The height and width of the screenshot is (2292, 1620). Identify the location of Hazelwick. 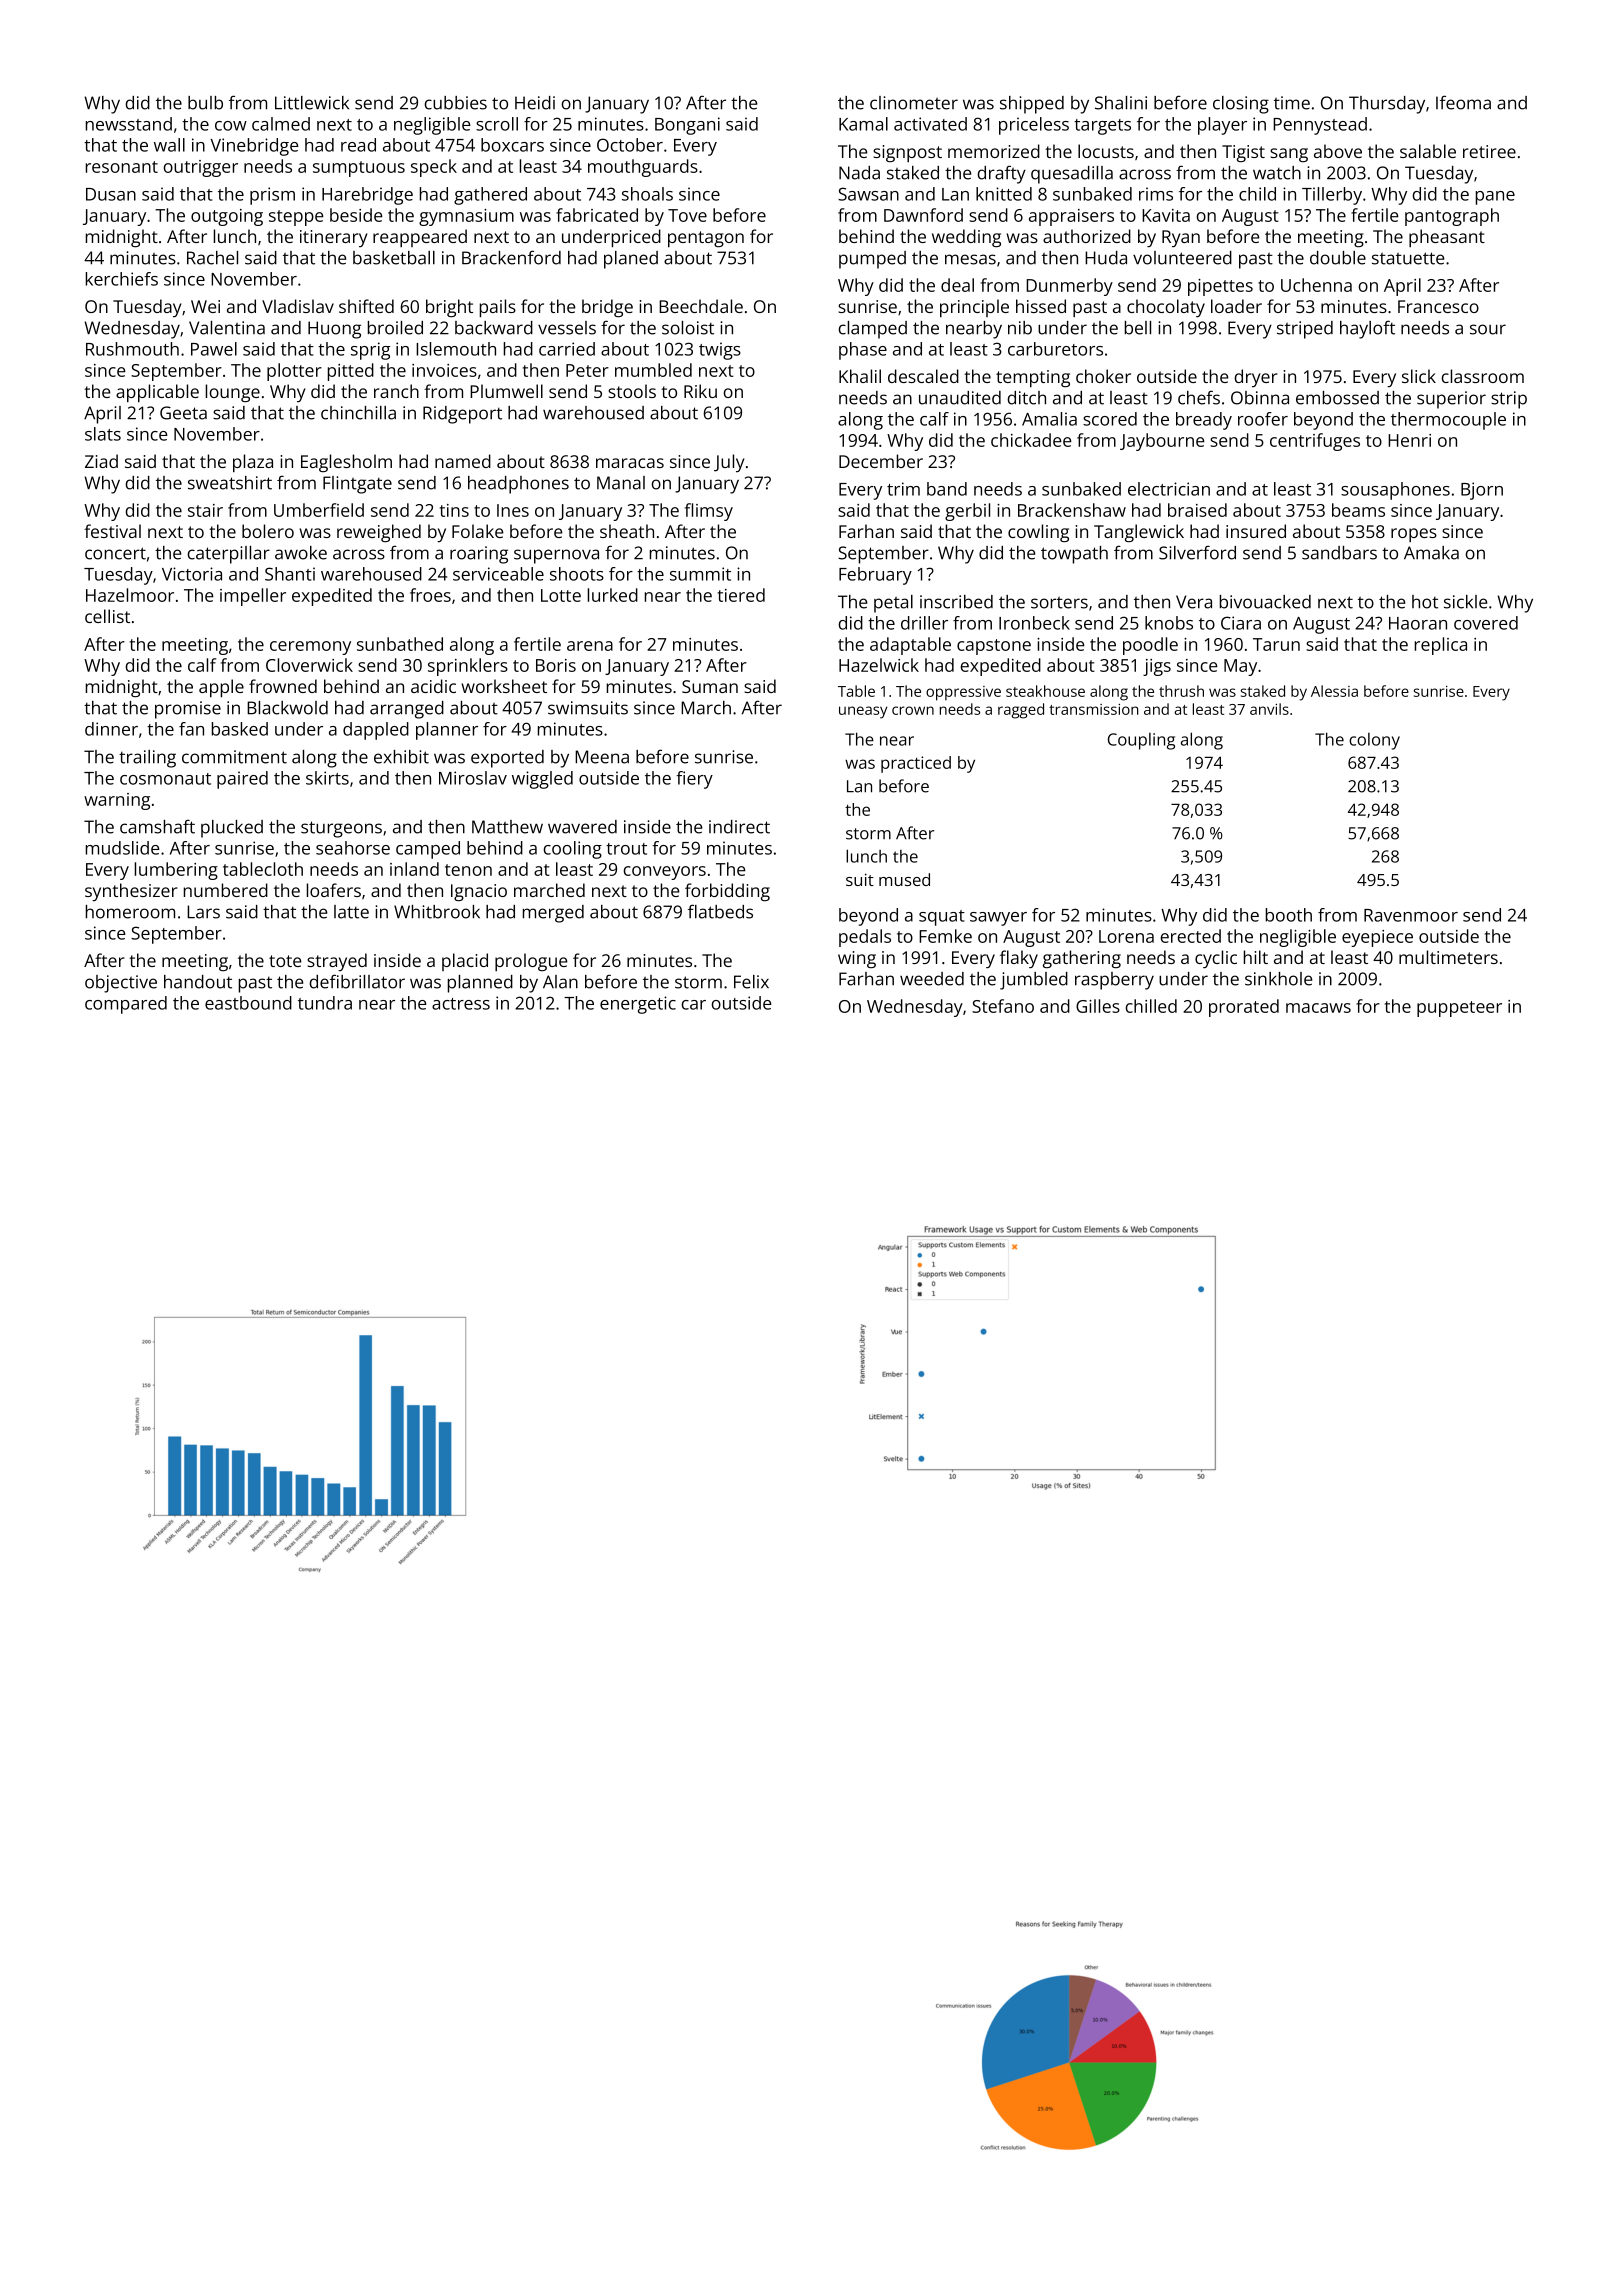
(879, 665).
